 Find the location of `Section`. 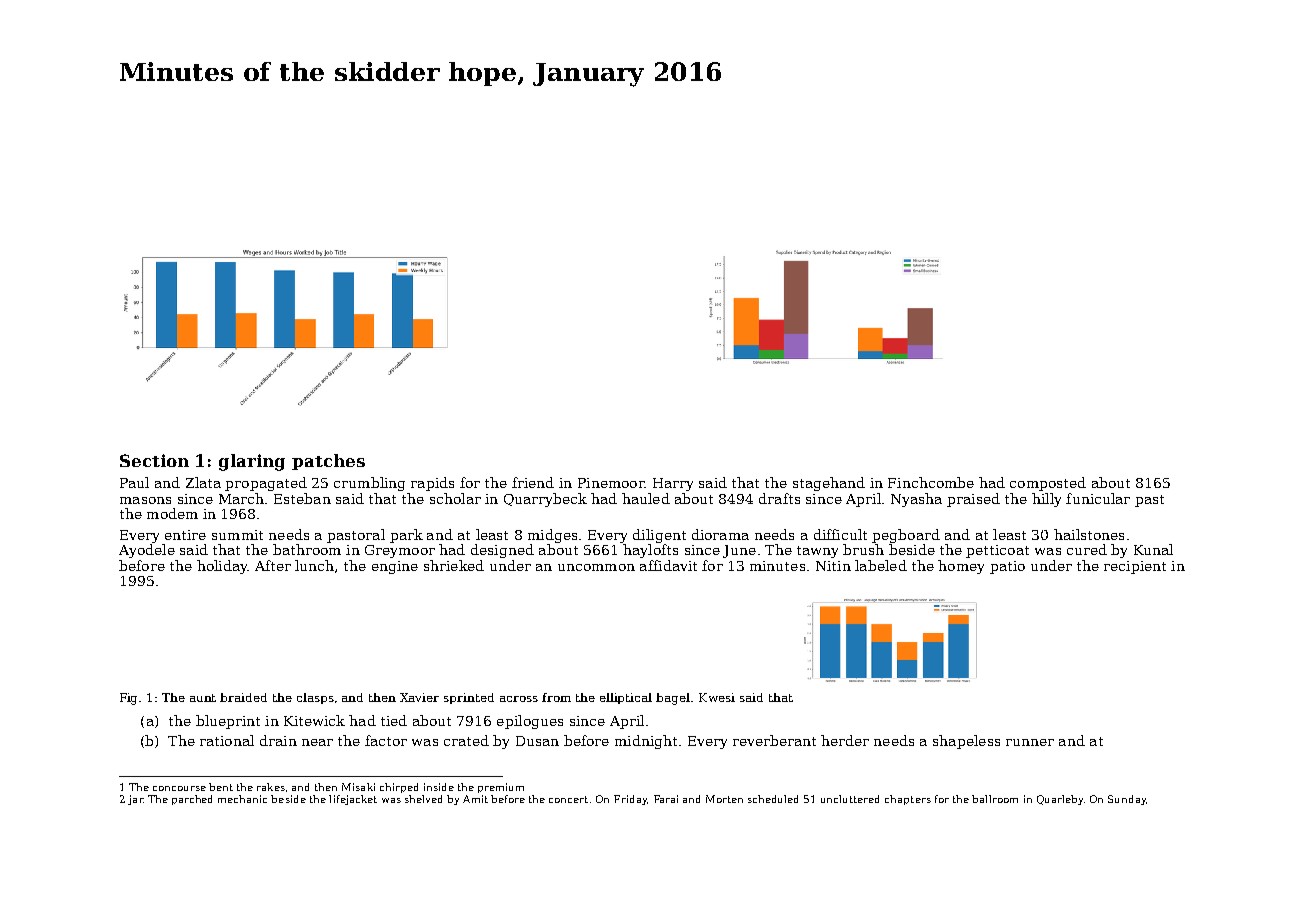

Section is located at coordinates (154, 460).
